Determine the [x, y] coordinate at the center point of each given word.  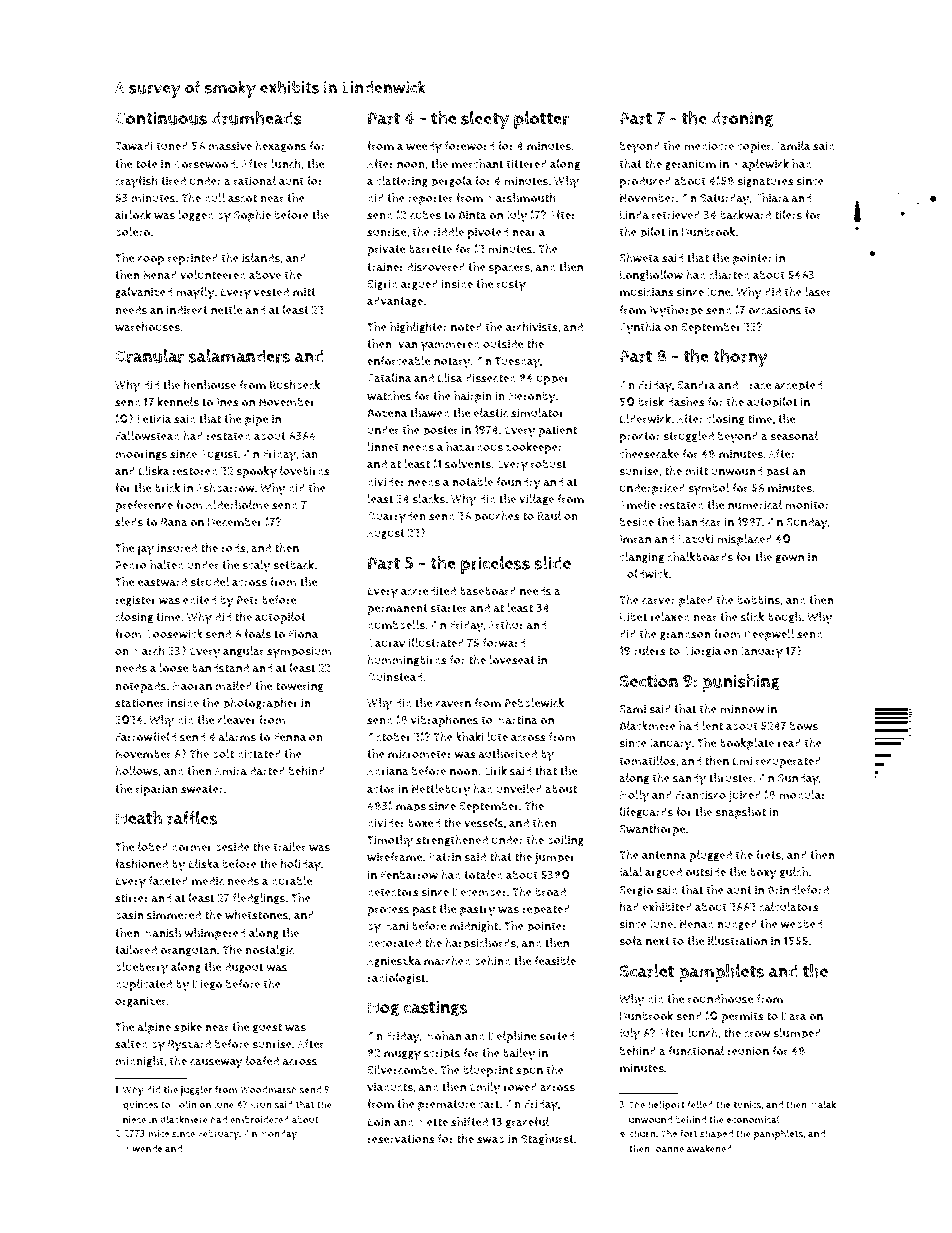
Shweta [639, 258]
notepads [141, 687]
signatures [765, 182]
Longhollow [651, 275]
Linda [634, 214]
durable [291, 881]
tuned [172, 146]
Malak [823, 1104]
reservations [401, 1139]
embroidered [259, 1119]
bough [784, 617]
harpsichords [480, 944]
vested [271, 292]
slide [552, 563]
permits [742, 1017]
